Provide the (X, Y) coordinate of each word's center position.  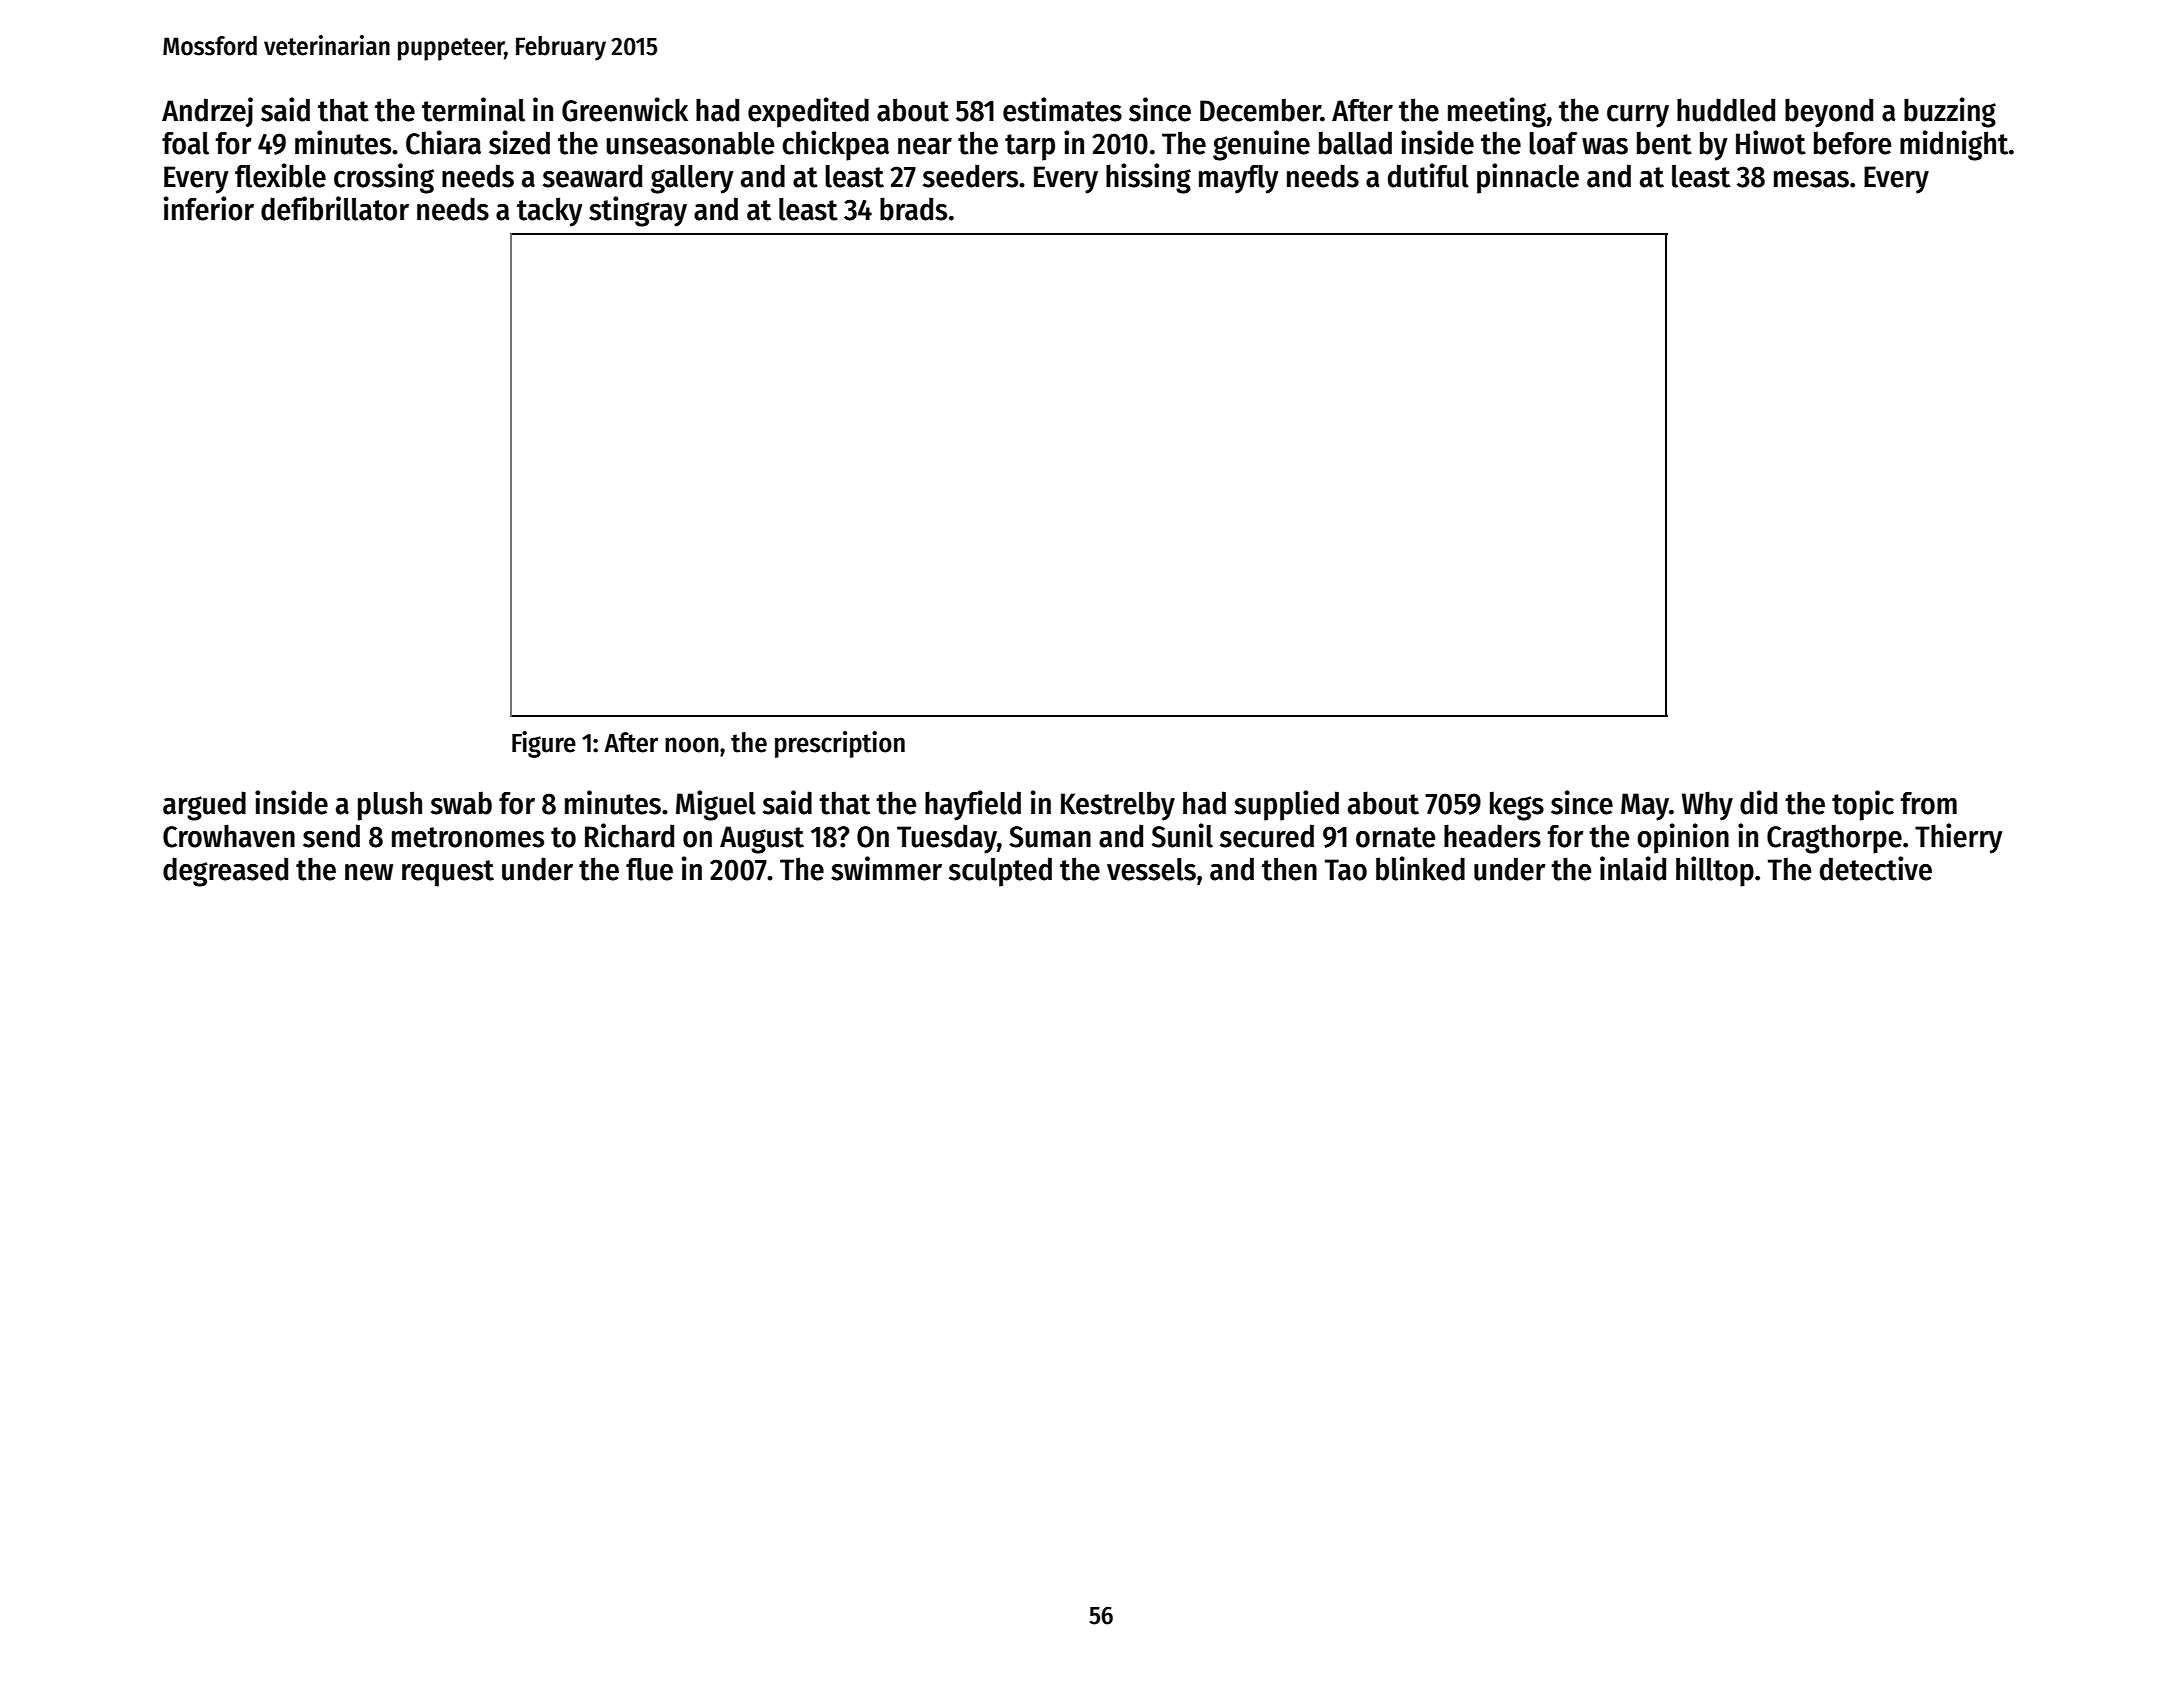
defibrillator (335, 208)
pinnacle (1528, 178)
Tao (1346, 870)
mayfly (1238, 179)
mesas (1811, 179)
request (448, 873)
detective (1876, 868)
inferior (209, 208)
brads (913, 209)
